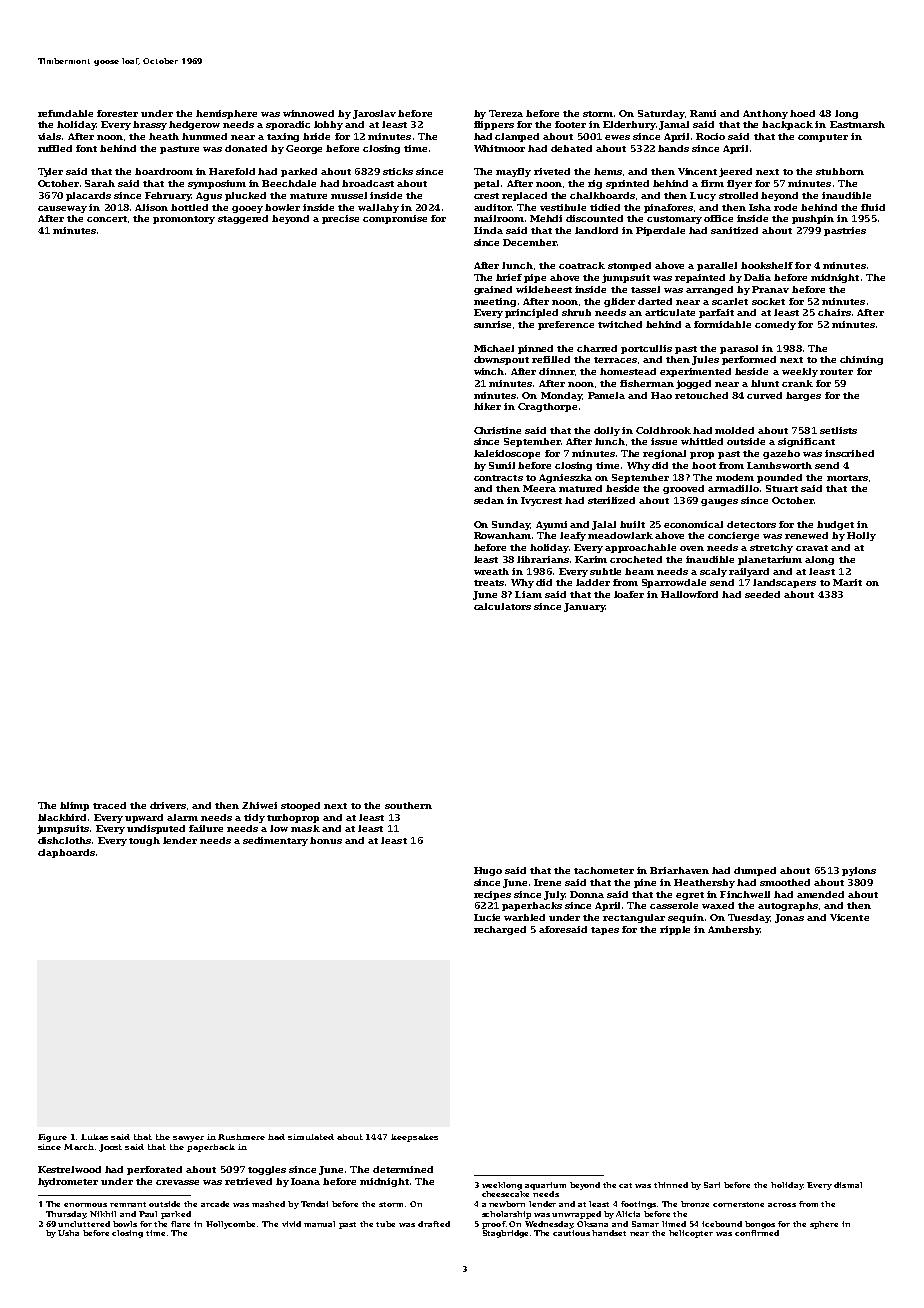 This screenshot has height=1308, width=924. I want to click on bands, so click(673, 148).
